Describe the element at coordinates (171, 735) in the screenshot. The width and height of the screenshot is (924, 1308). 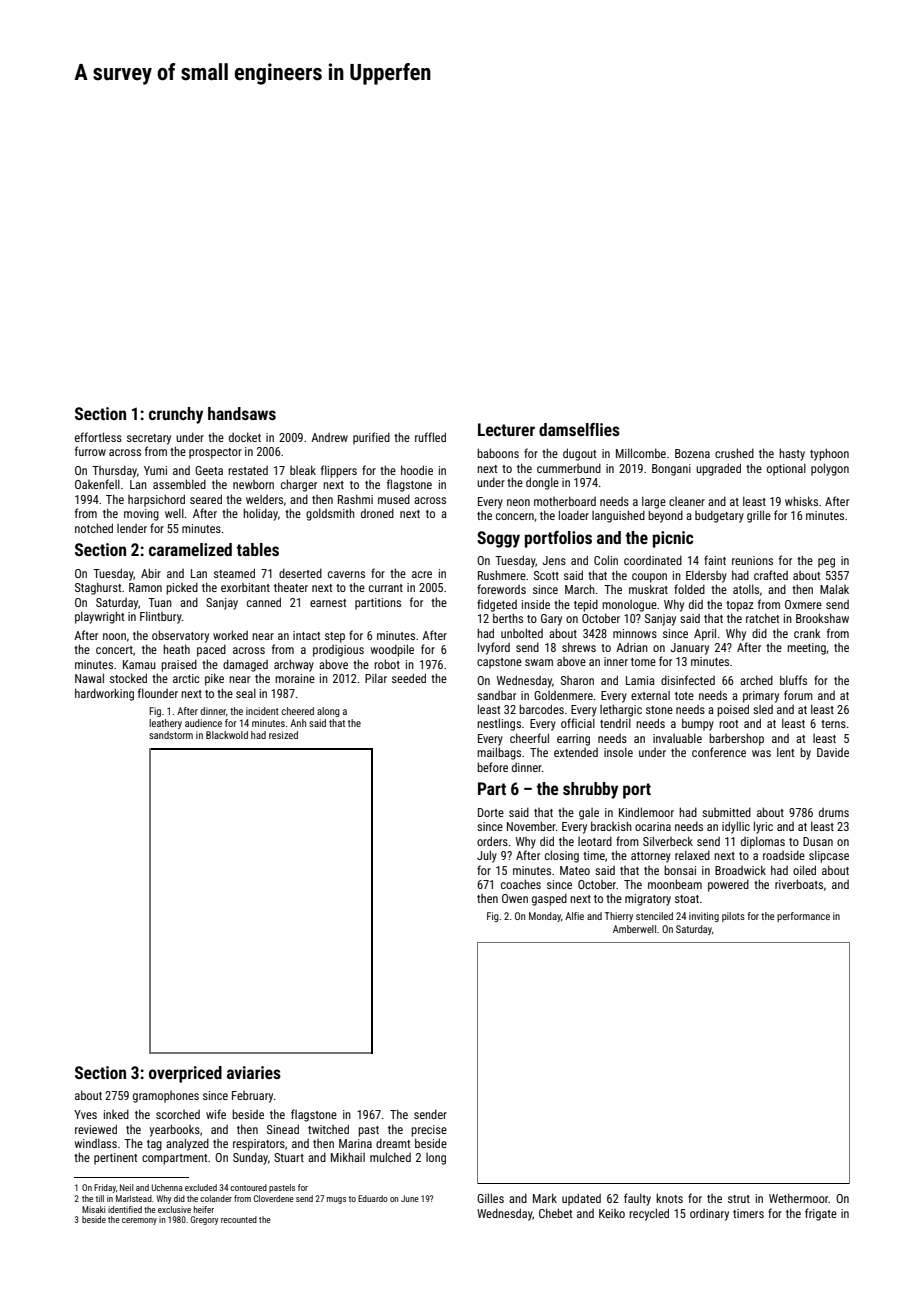
I see `sandstorm` at that location.
